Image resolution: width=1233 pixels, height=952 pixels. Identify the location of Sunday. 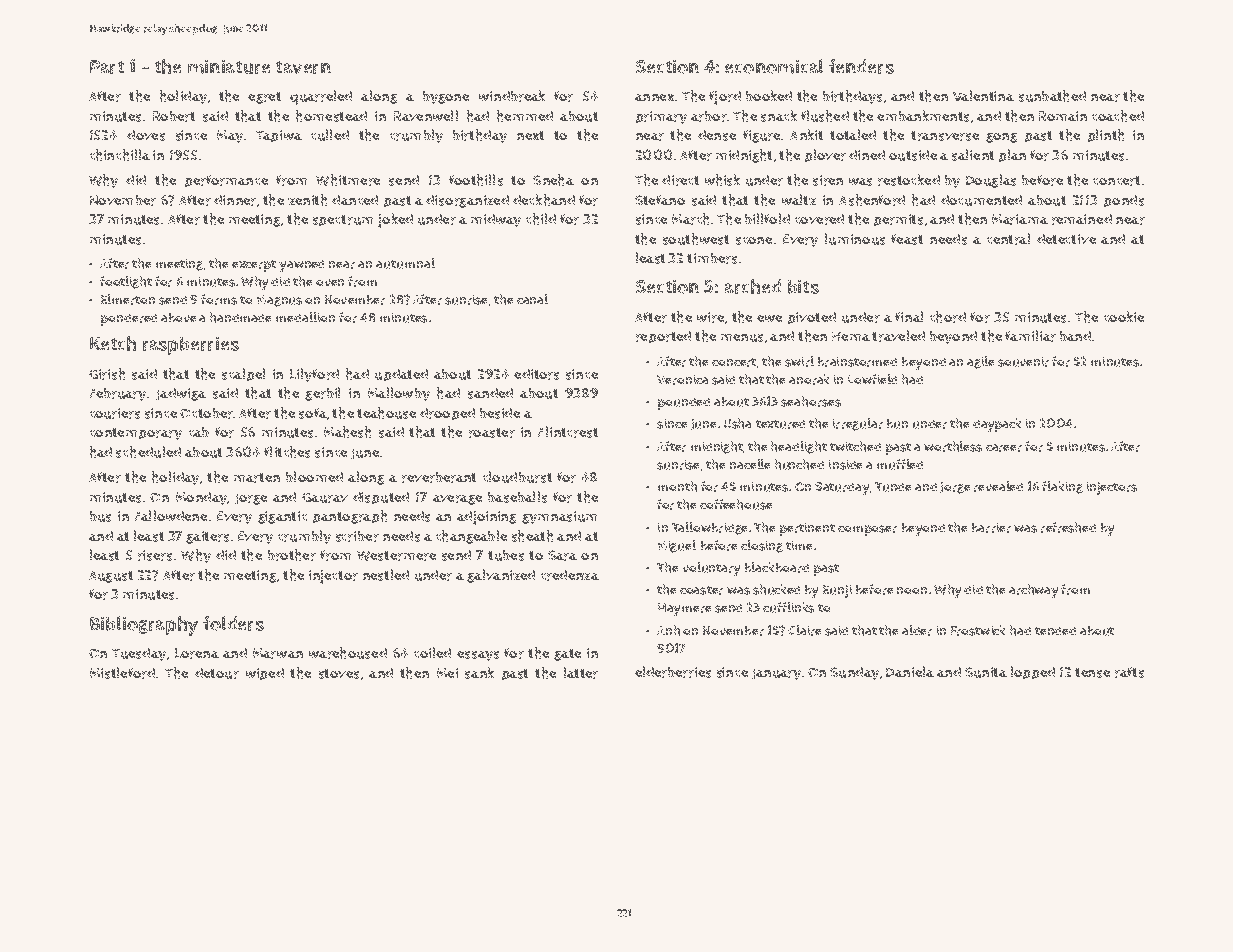
(854, 673).
